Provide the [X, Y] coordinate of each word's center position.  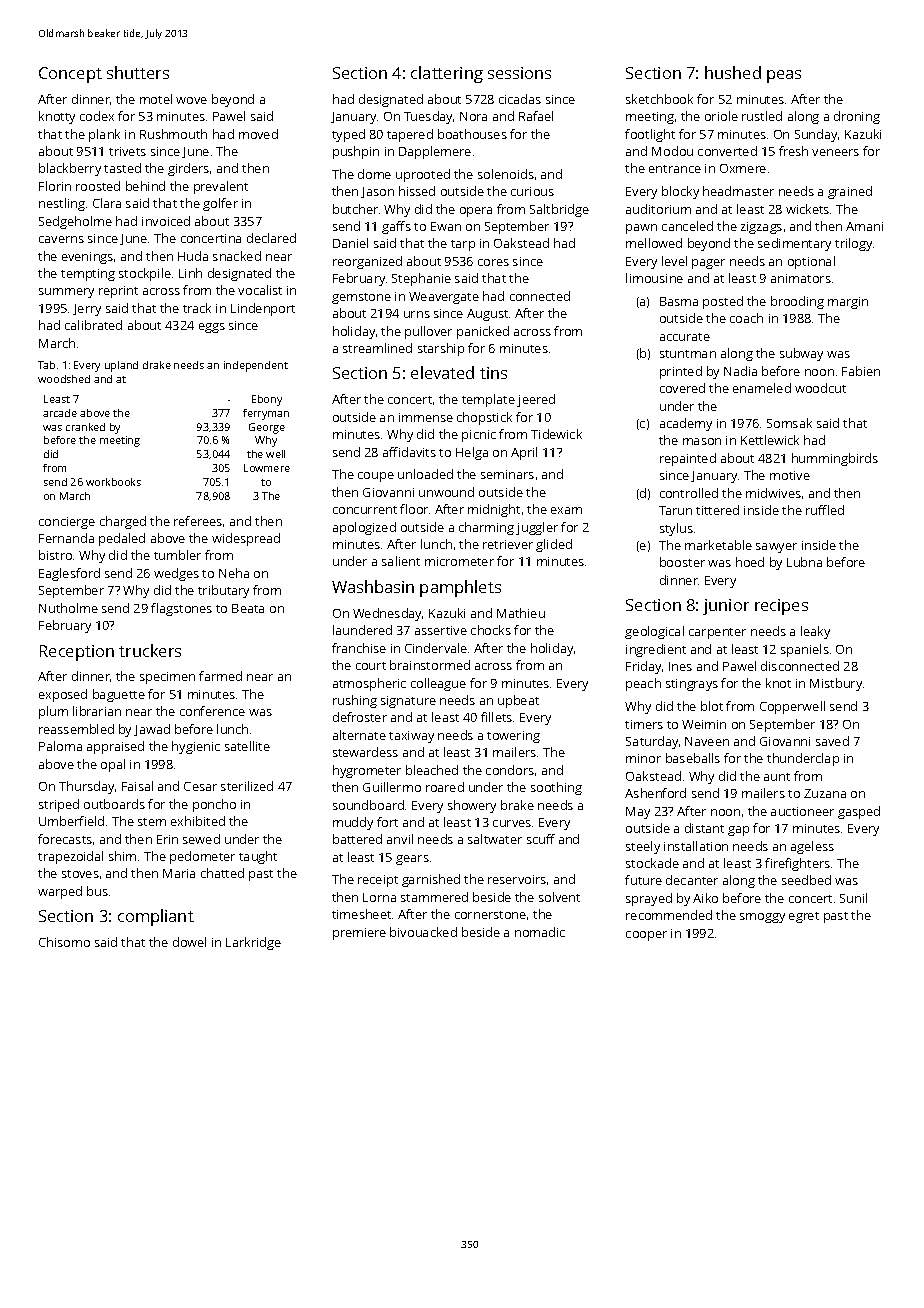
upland [121, 366]
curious [532, 191]
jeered [536, 400]
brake [517, 805]
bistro [55, 555]
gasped [859, 812]
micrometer [459, 561]
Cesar [200, 786]
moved [258, 134]
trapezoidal [70, 857]
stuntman [688, 354]
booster [682, 562]
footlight [650, 135]
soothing [556, 788]
